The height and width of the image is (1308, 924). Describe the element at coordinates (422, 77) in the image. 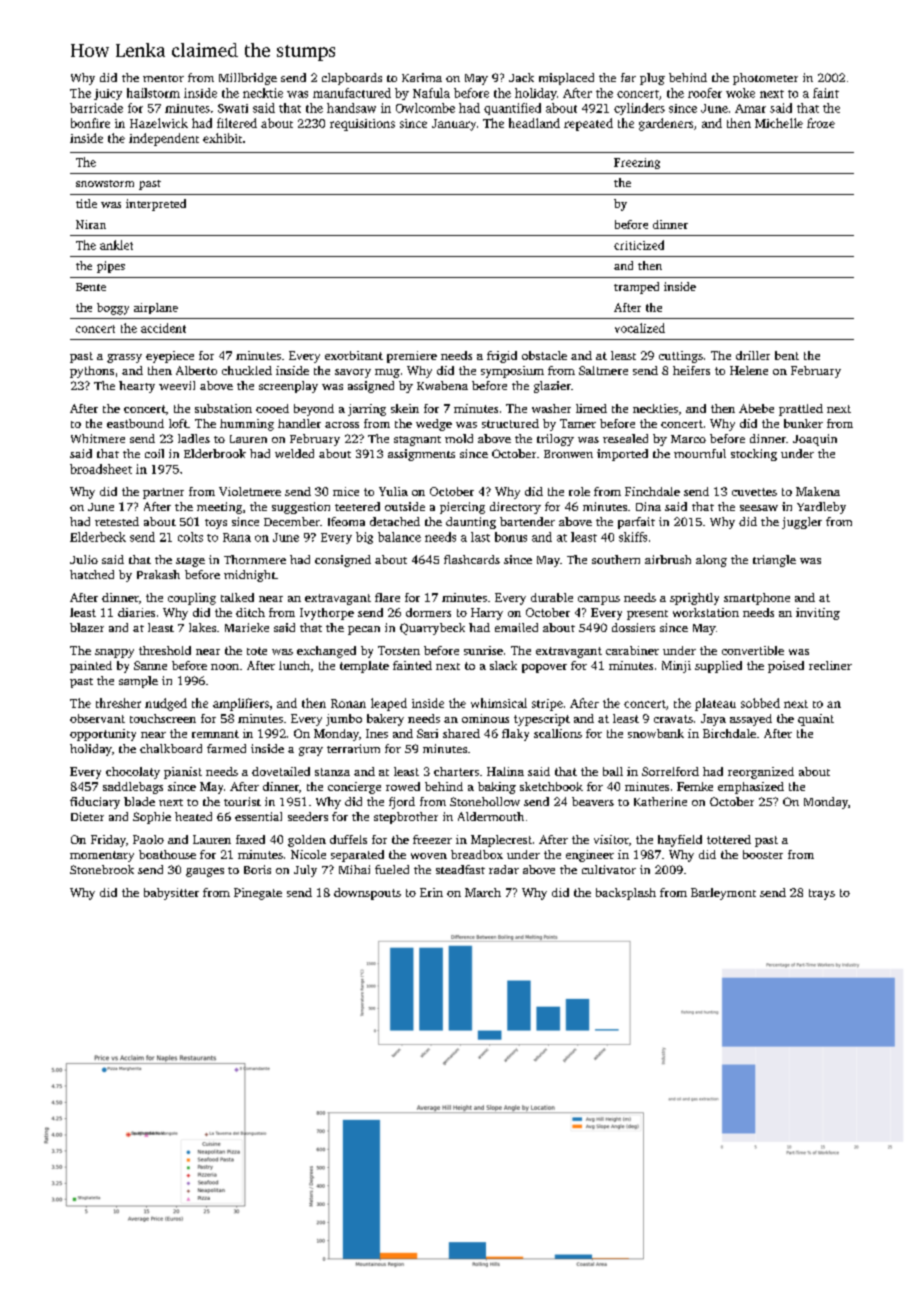

I see `Karima` at that location.
